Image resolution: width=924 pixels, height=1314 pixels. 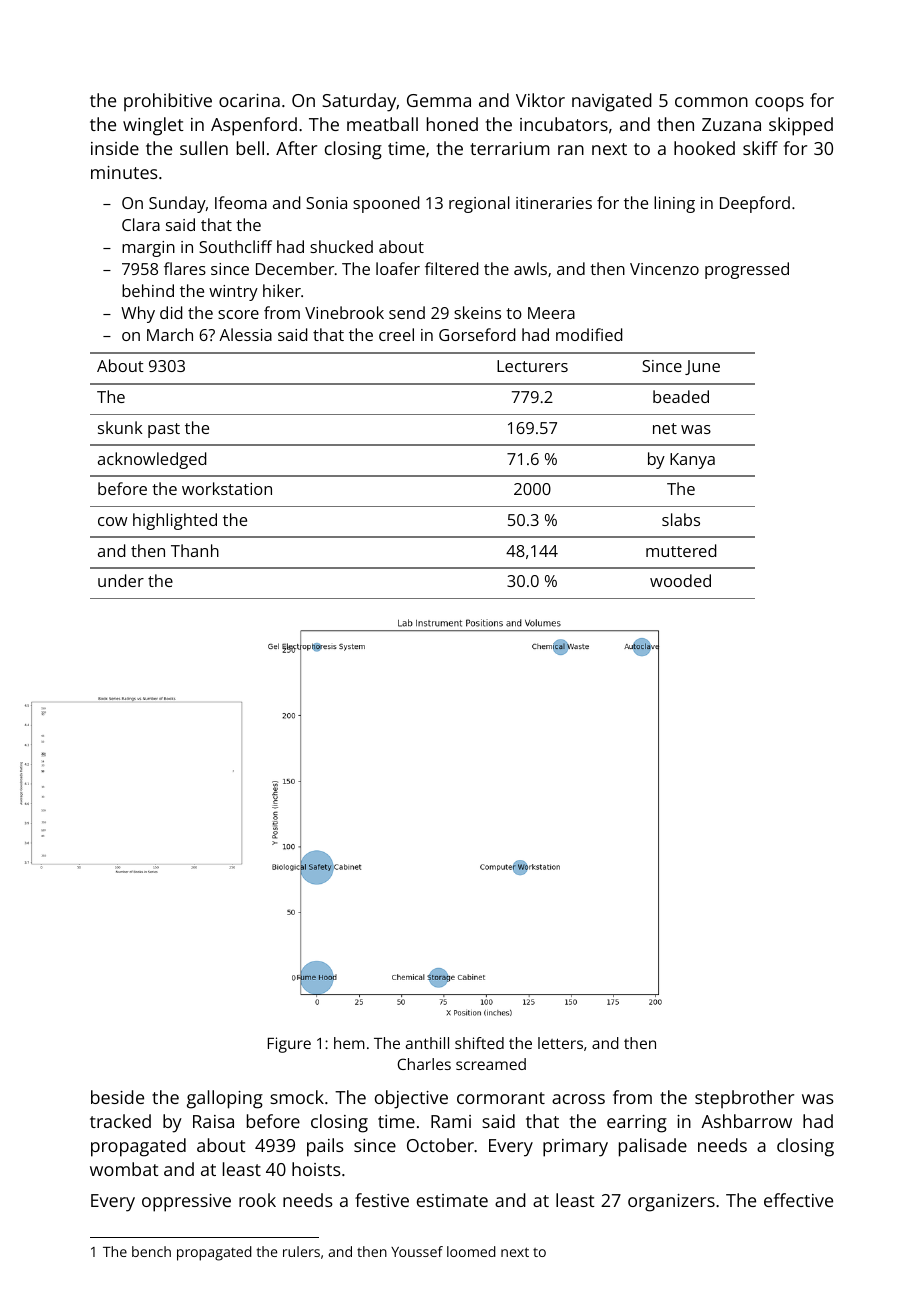 What do you see at coordinates (289, 1045) in the screenshot?
I see `Figure` at bounding box center [289, 1045].
